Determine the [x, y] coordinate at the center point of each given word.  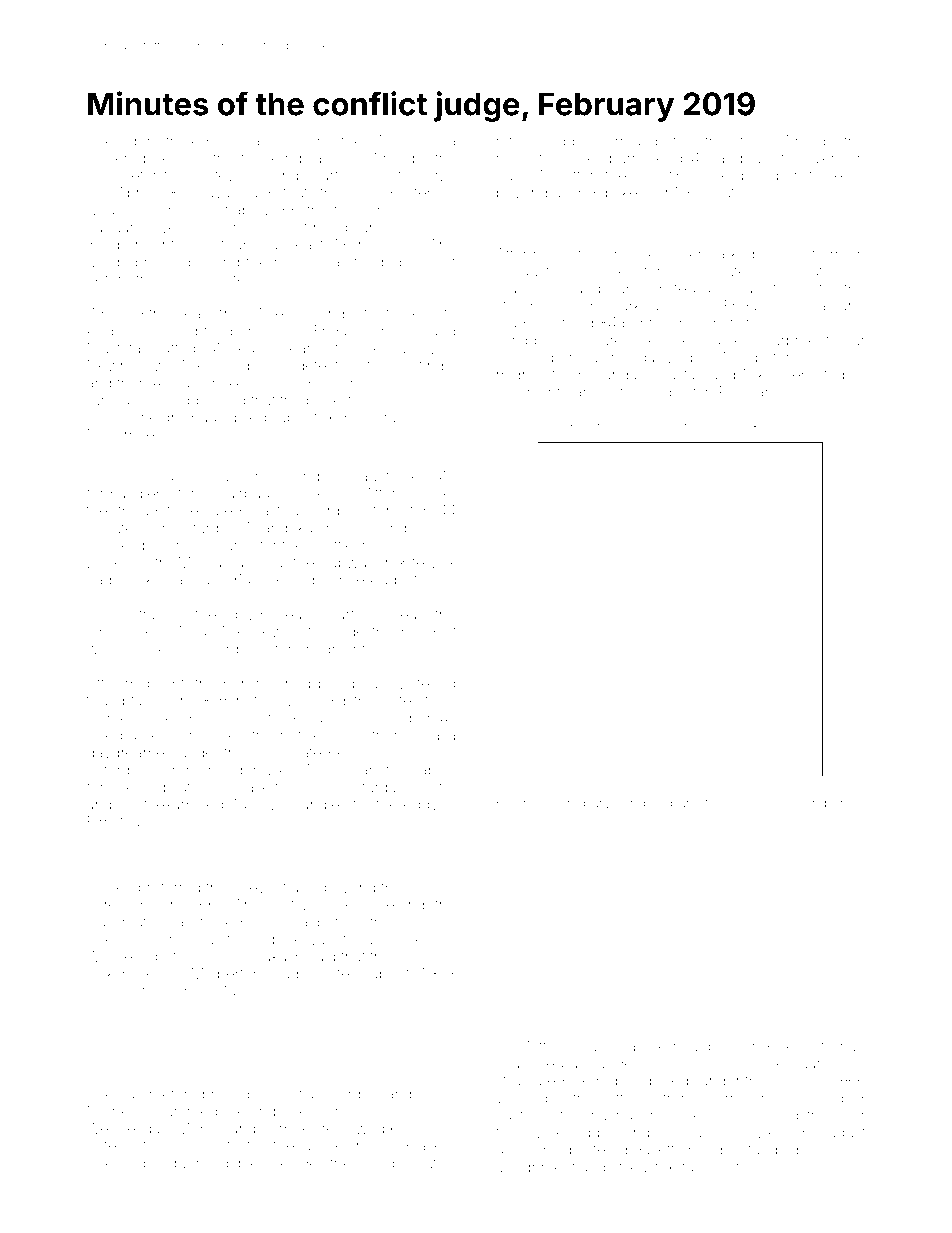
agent [140, 144]
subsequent [167, 1164]
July [510, 177]
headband [708, 1046]
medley [390, 1164]
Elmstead [118, 822]
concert [426, 923]
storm [751, 141]
